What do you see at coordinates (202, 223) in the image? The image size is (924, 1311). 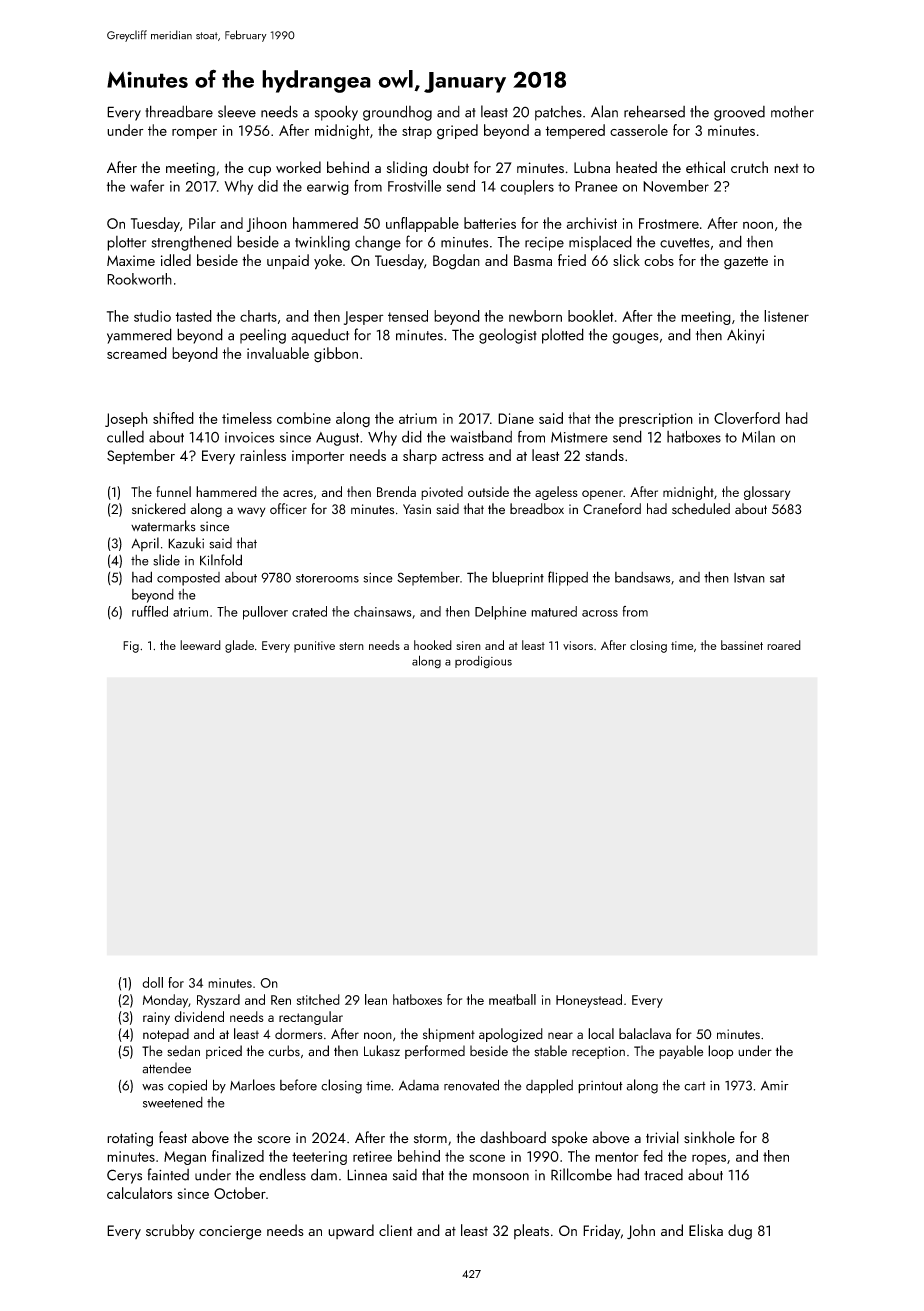 I see `Pilar` at bounding box center [202, 223].
